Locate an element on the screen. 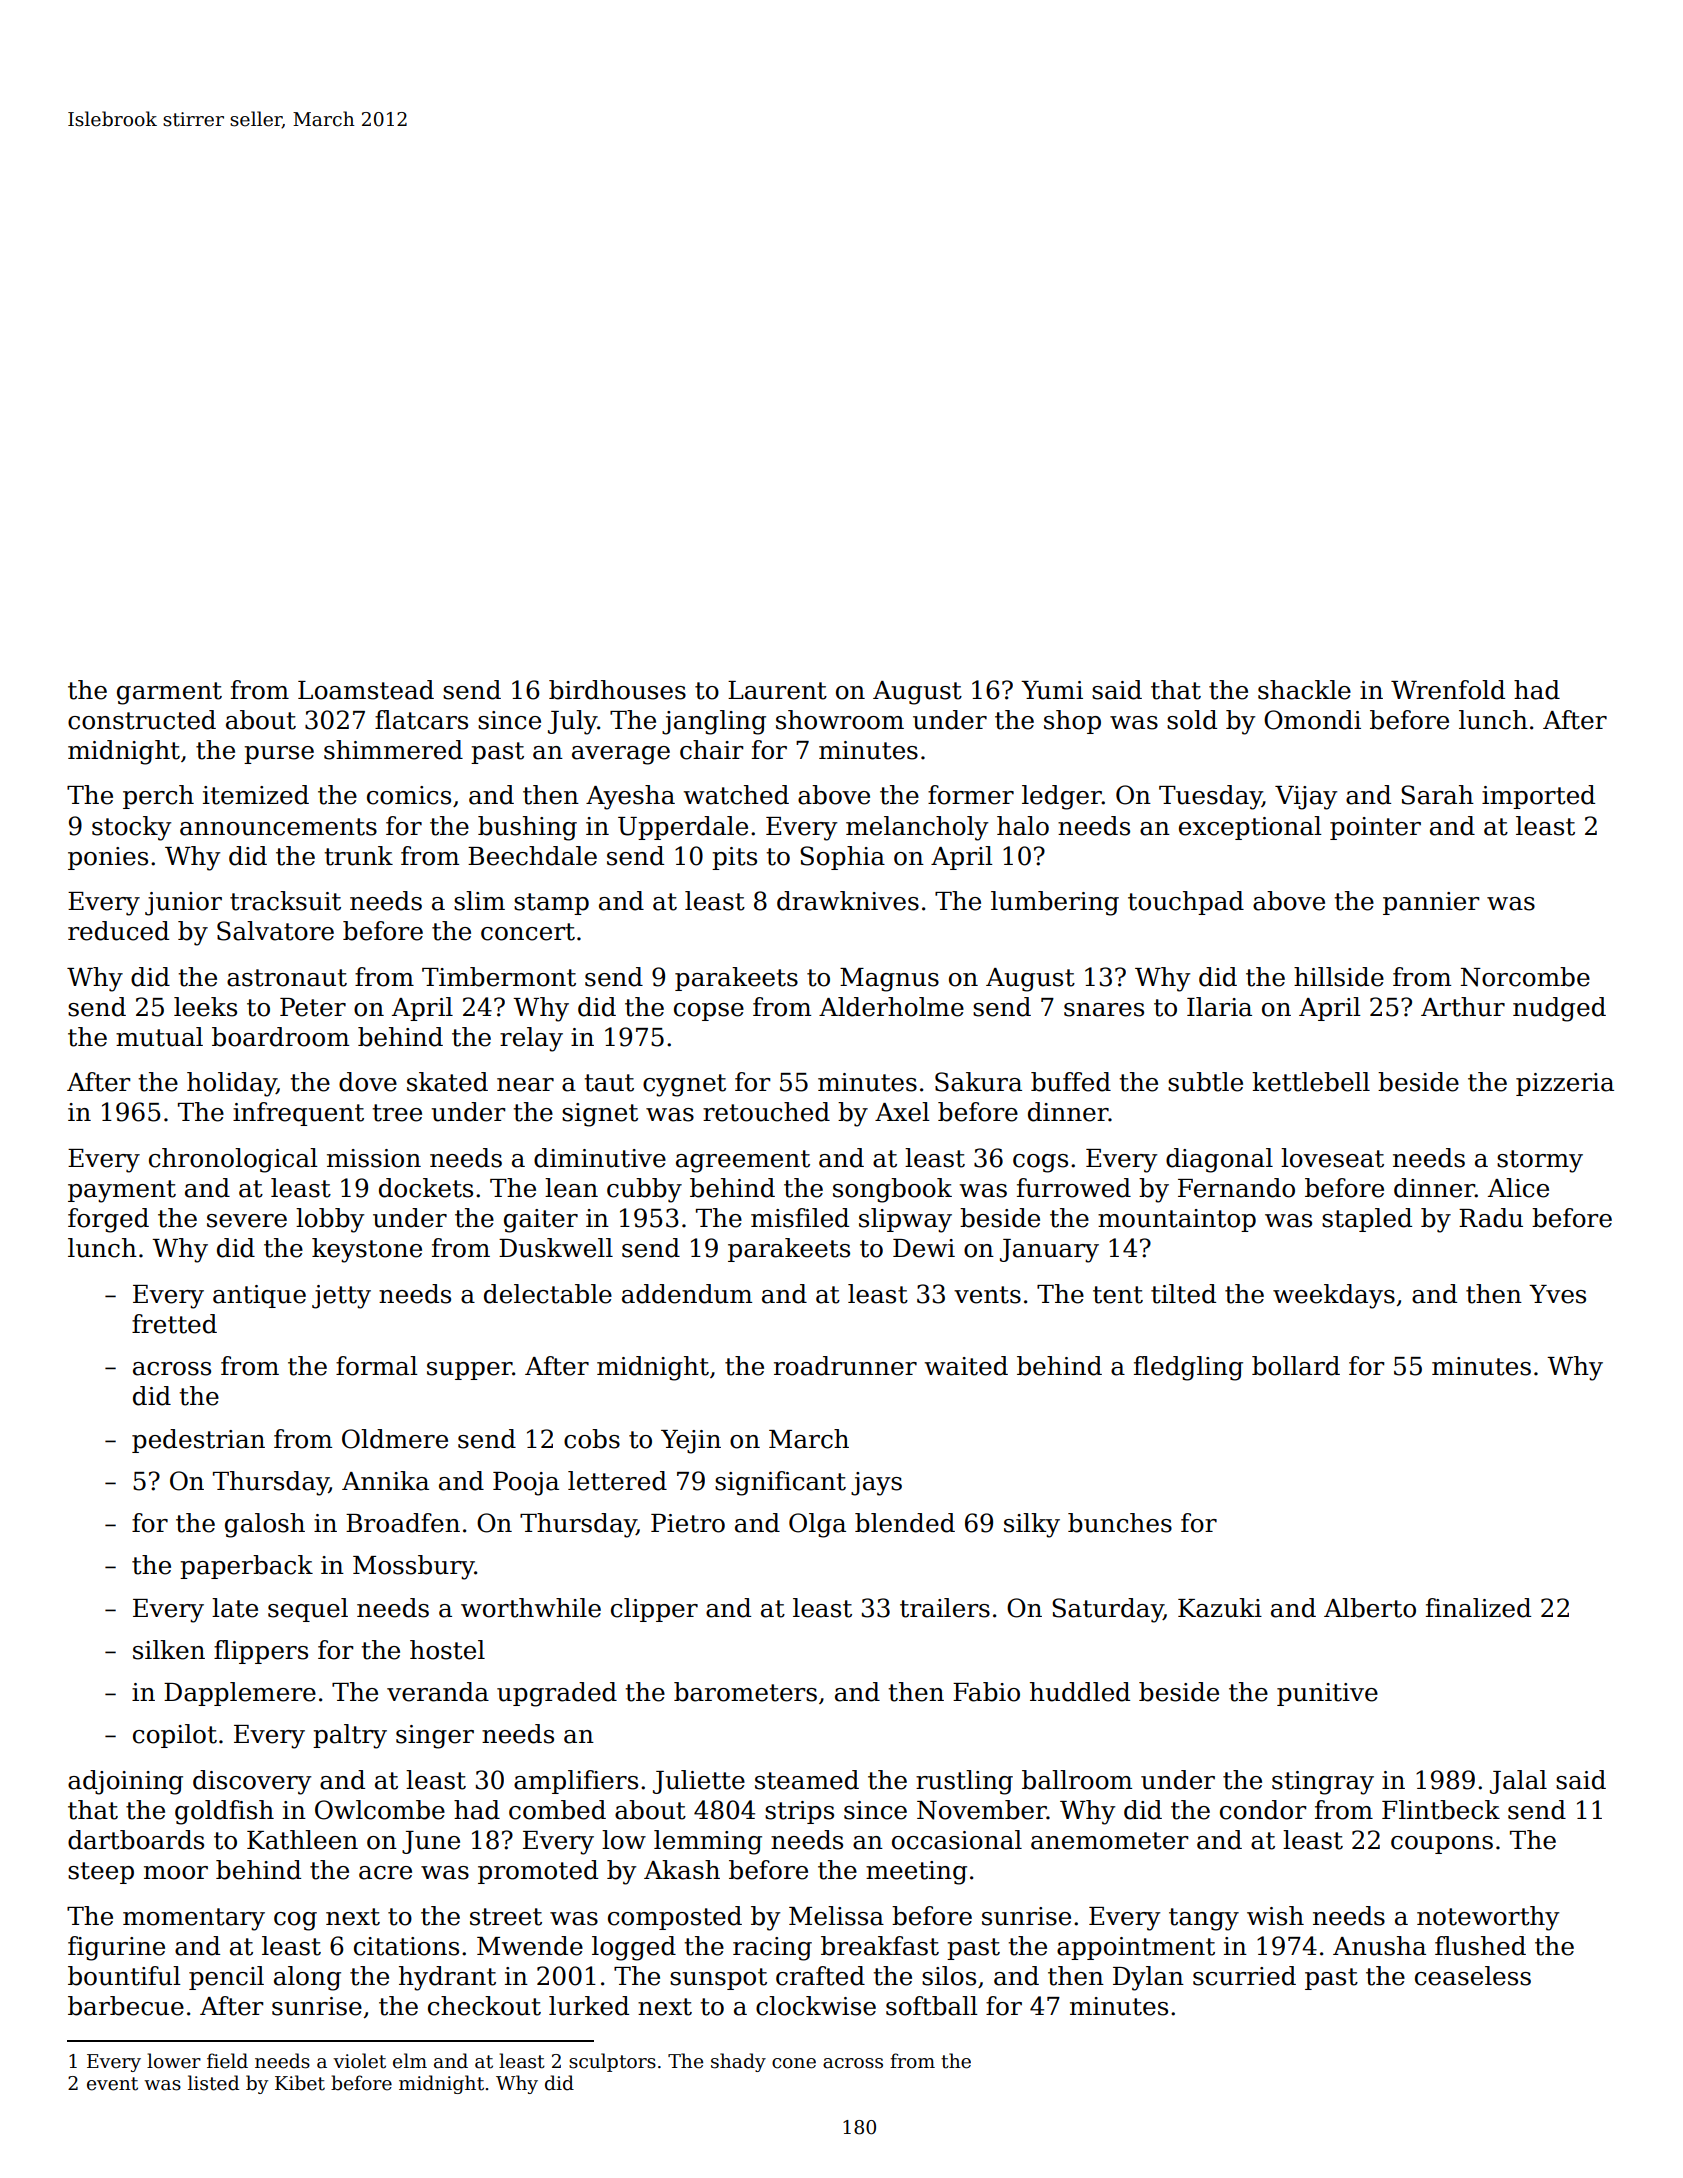 The image size is (1683, 2178). fretted is located at coordinates (174, 1324).
